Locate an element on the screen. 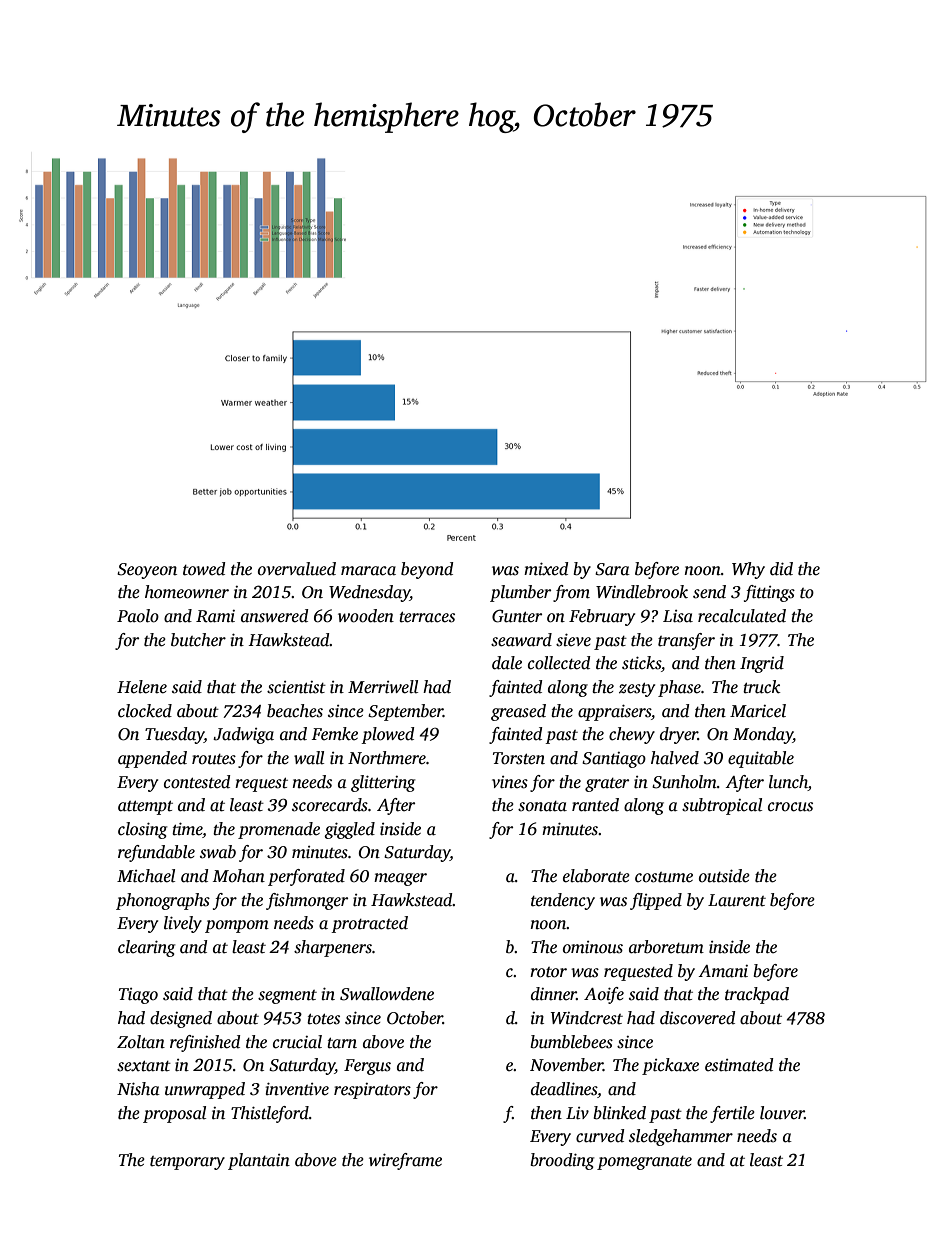  phonographs is located at coordinates (163, 901).
